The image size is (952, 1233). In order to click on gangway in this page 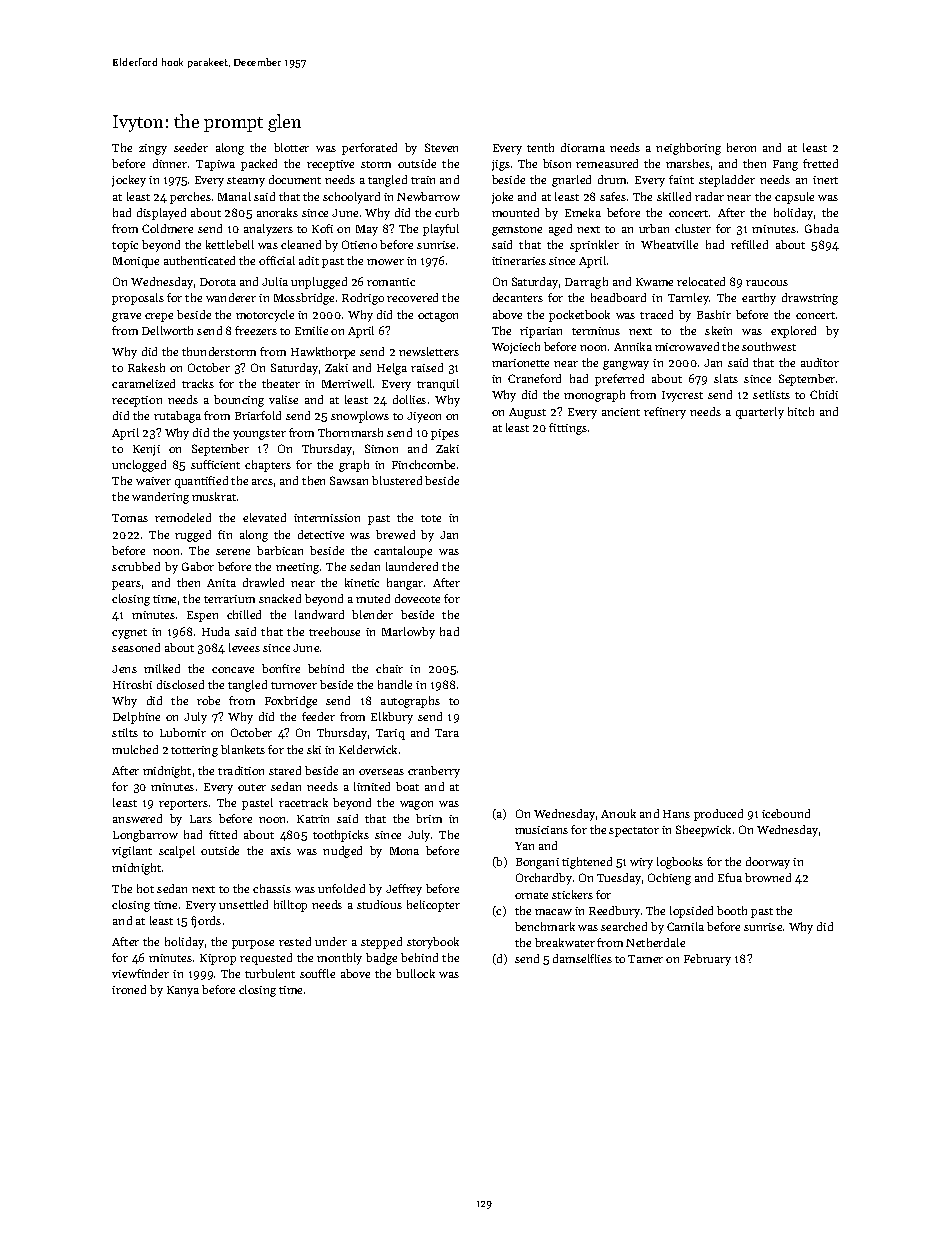, I will do `click(626, 365)`.
